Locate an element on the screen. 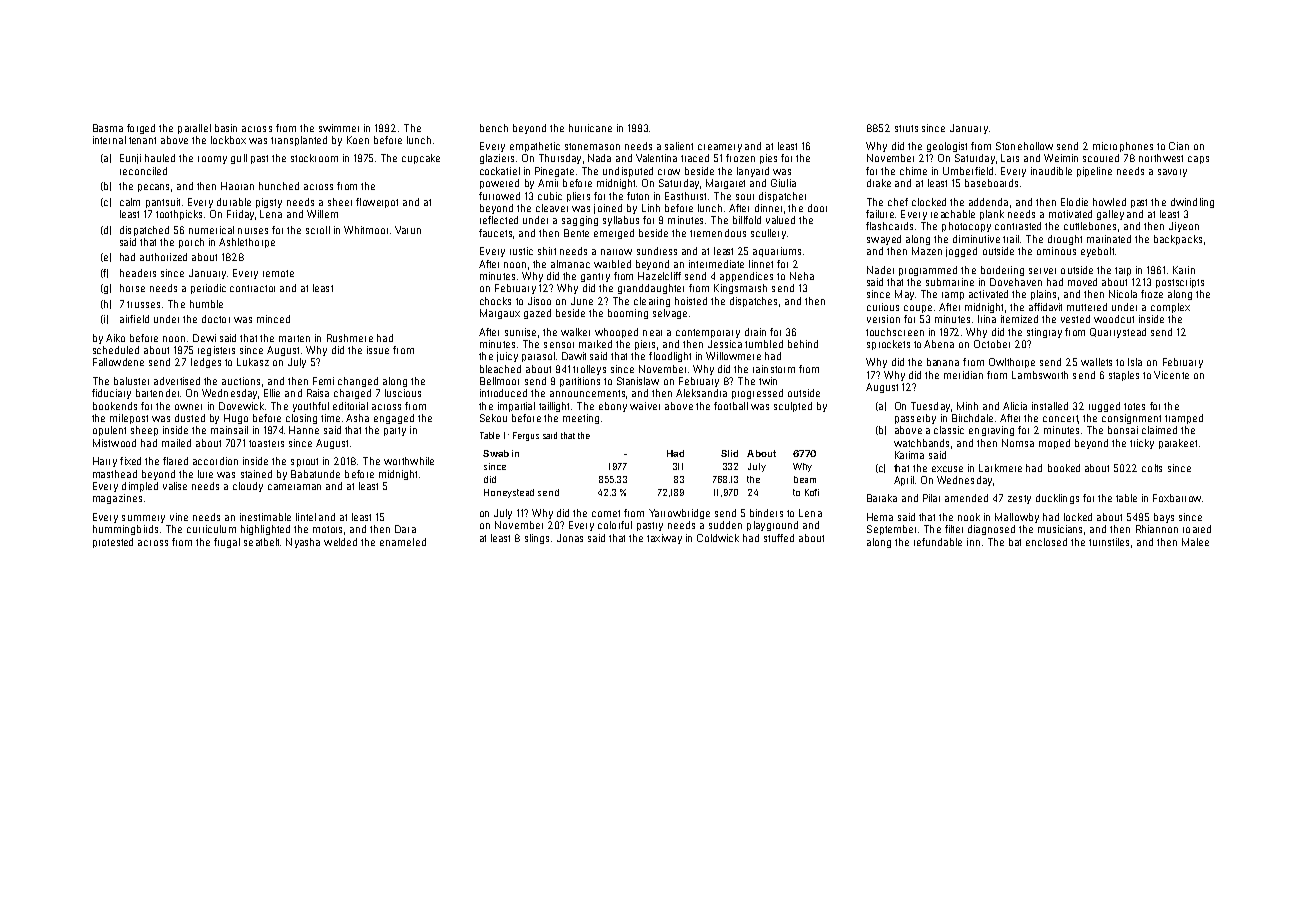 Image resolution: width=1308 pixels, height=924 pixels. gazed is located at coordinates (537, 314).
